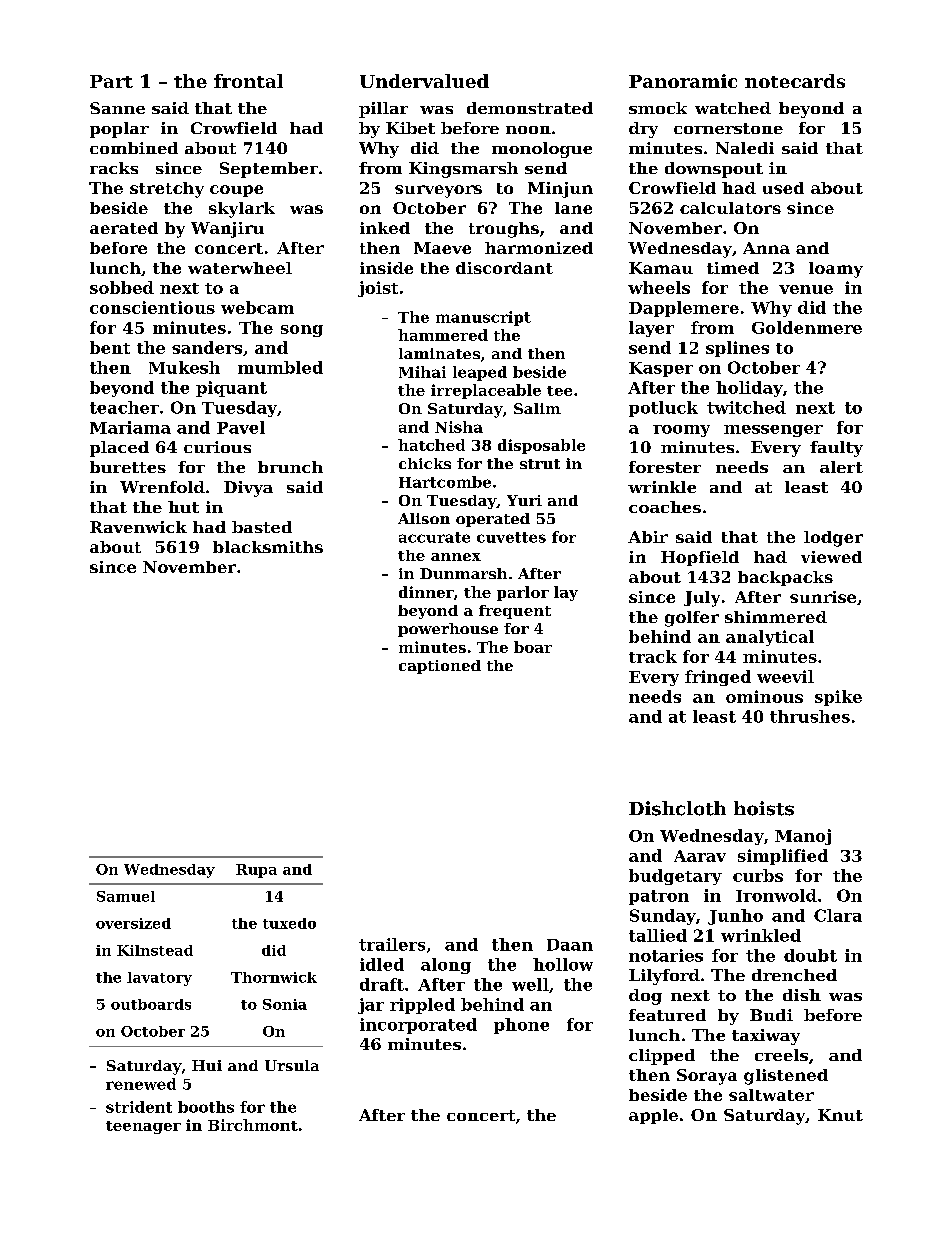 The width and height of the screenshot is (952, 1233). What do you see at coordinates (771, 1015) in the screenshot?
I see `Budi` at bounding box center [771, 1015].
